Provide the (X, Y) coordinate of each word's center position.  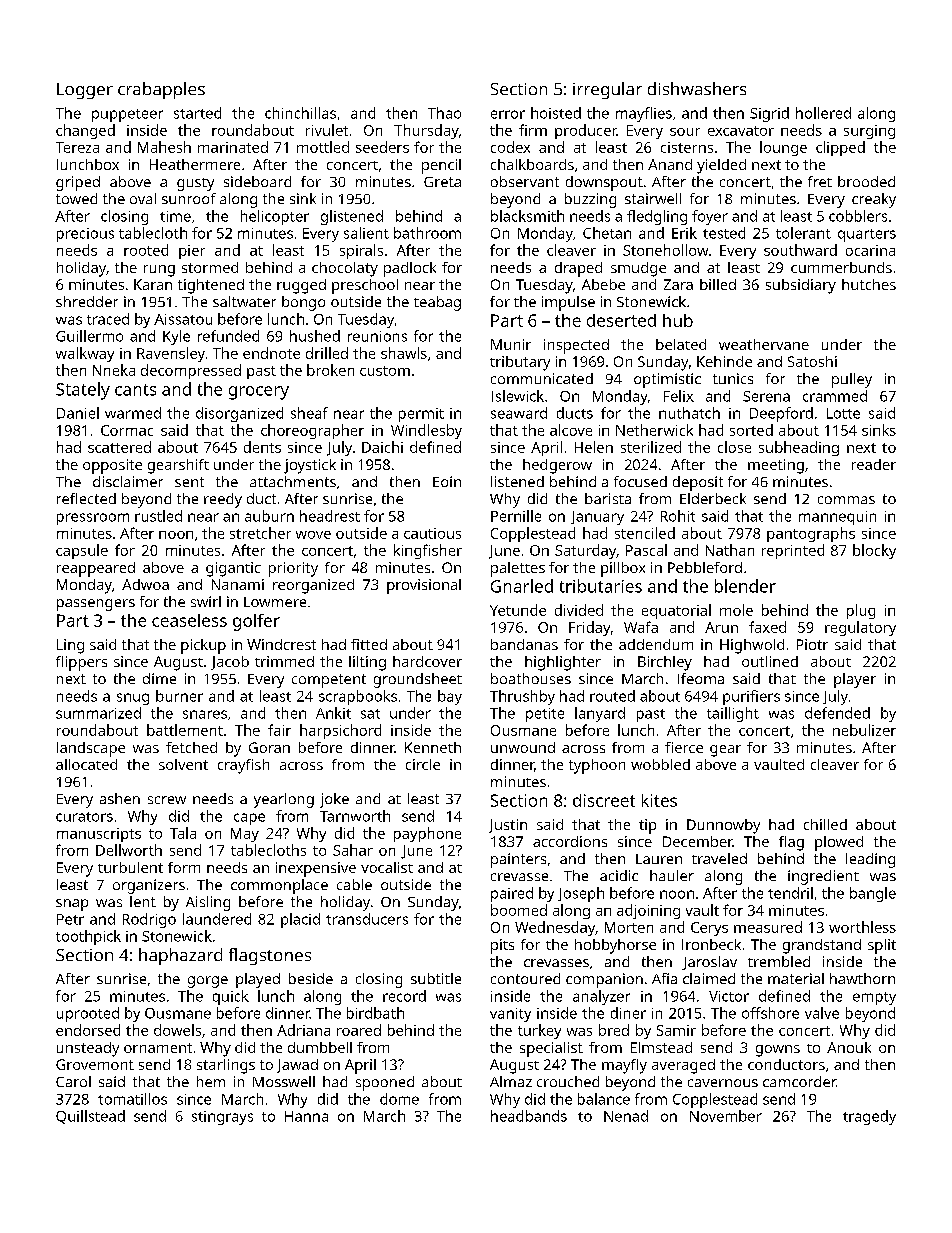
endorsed (88, 1030)
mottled (323, 147)
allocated (86, 764)
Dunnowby (723, 826)
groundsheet (418, 680)
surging (869, 132)
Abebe (603, 284)
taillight (733, 714)
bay (450, 697)
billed (718, 284)
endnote (271, 353)
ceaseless (189, 620)
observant (525, 181)
